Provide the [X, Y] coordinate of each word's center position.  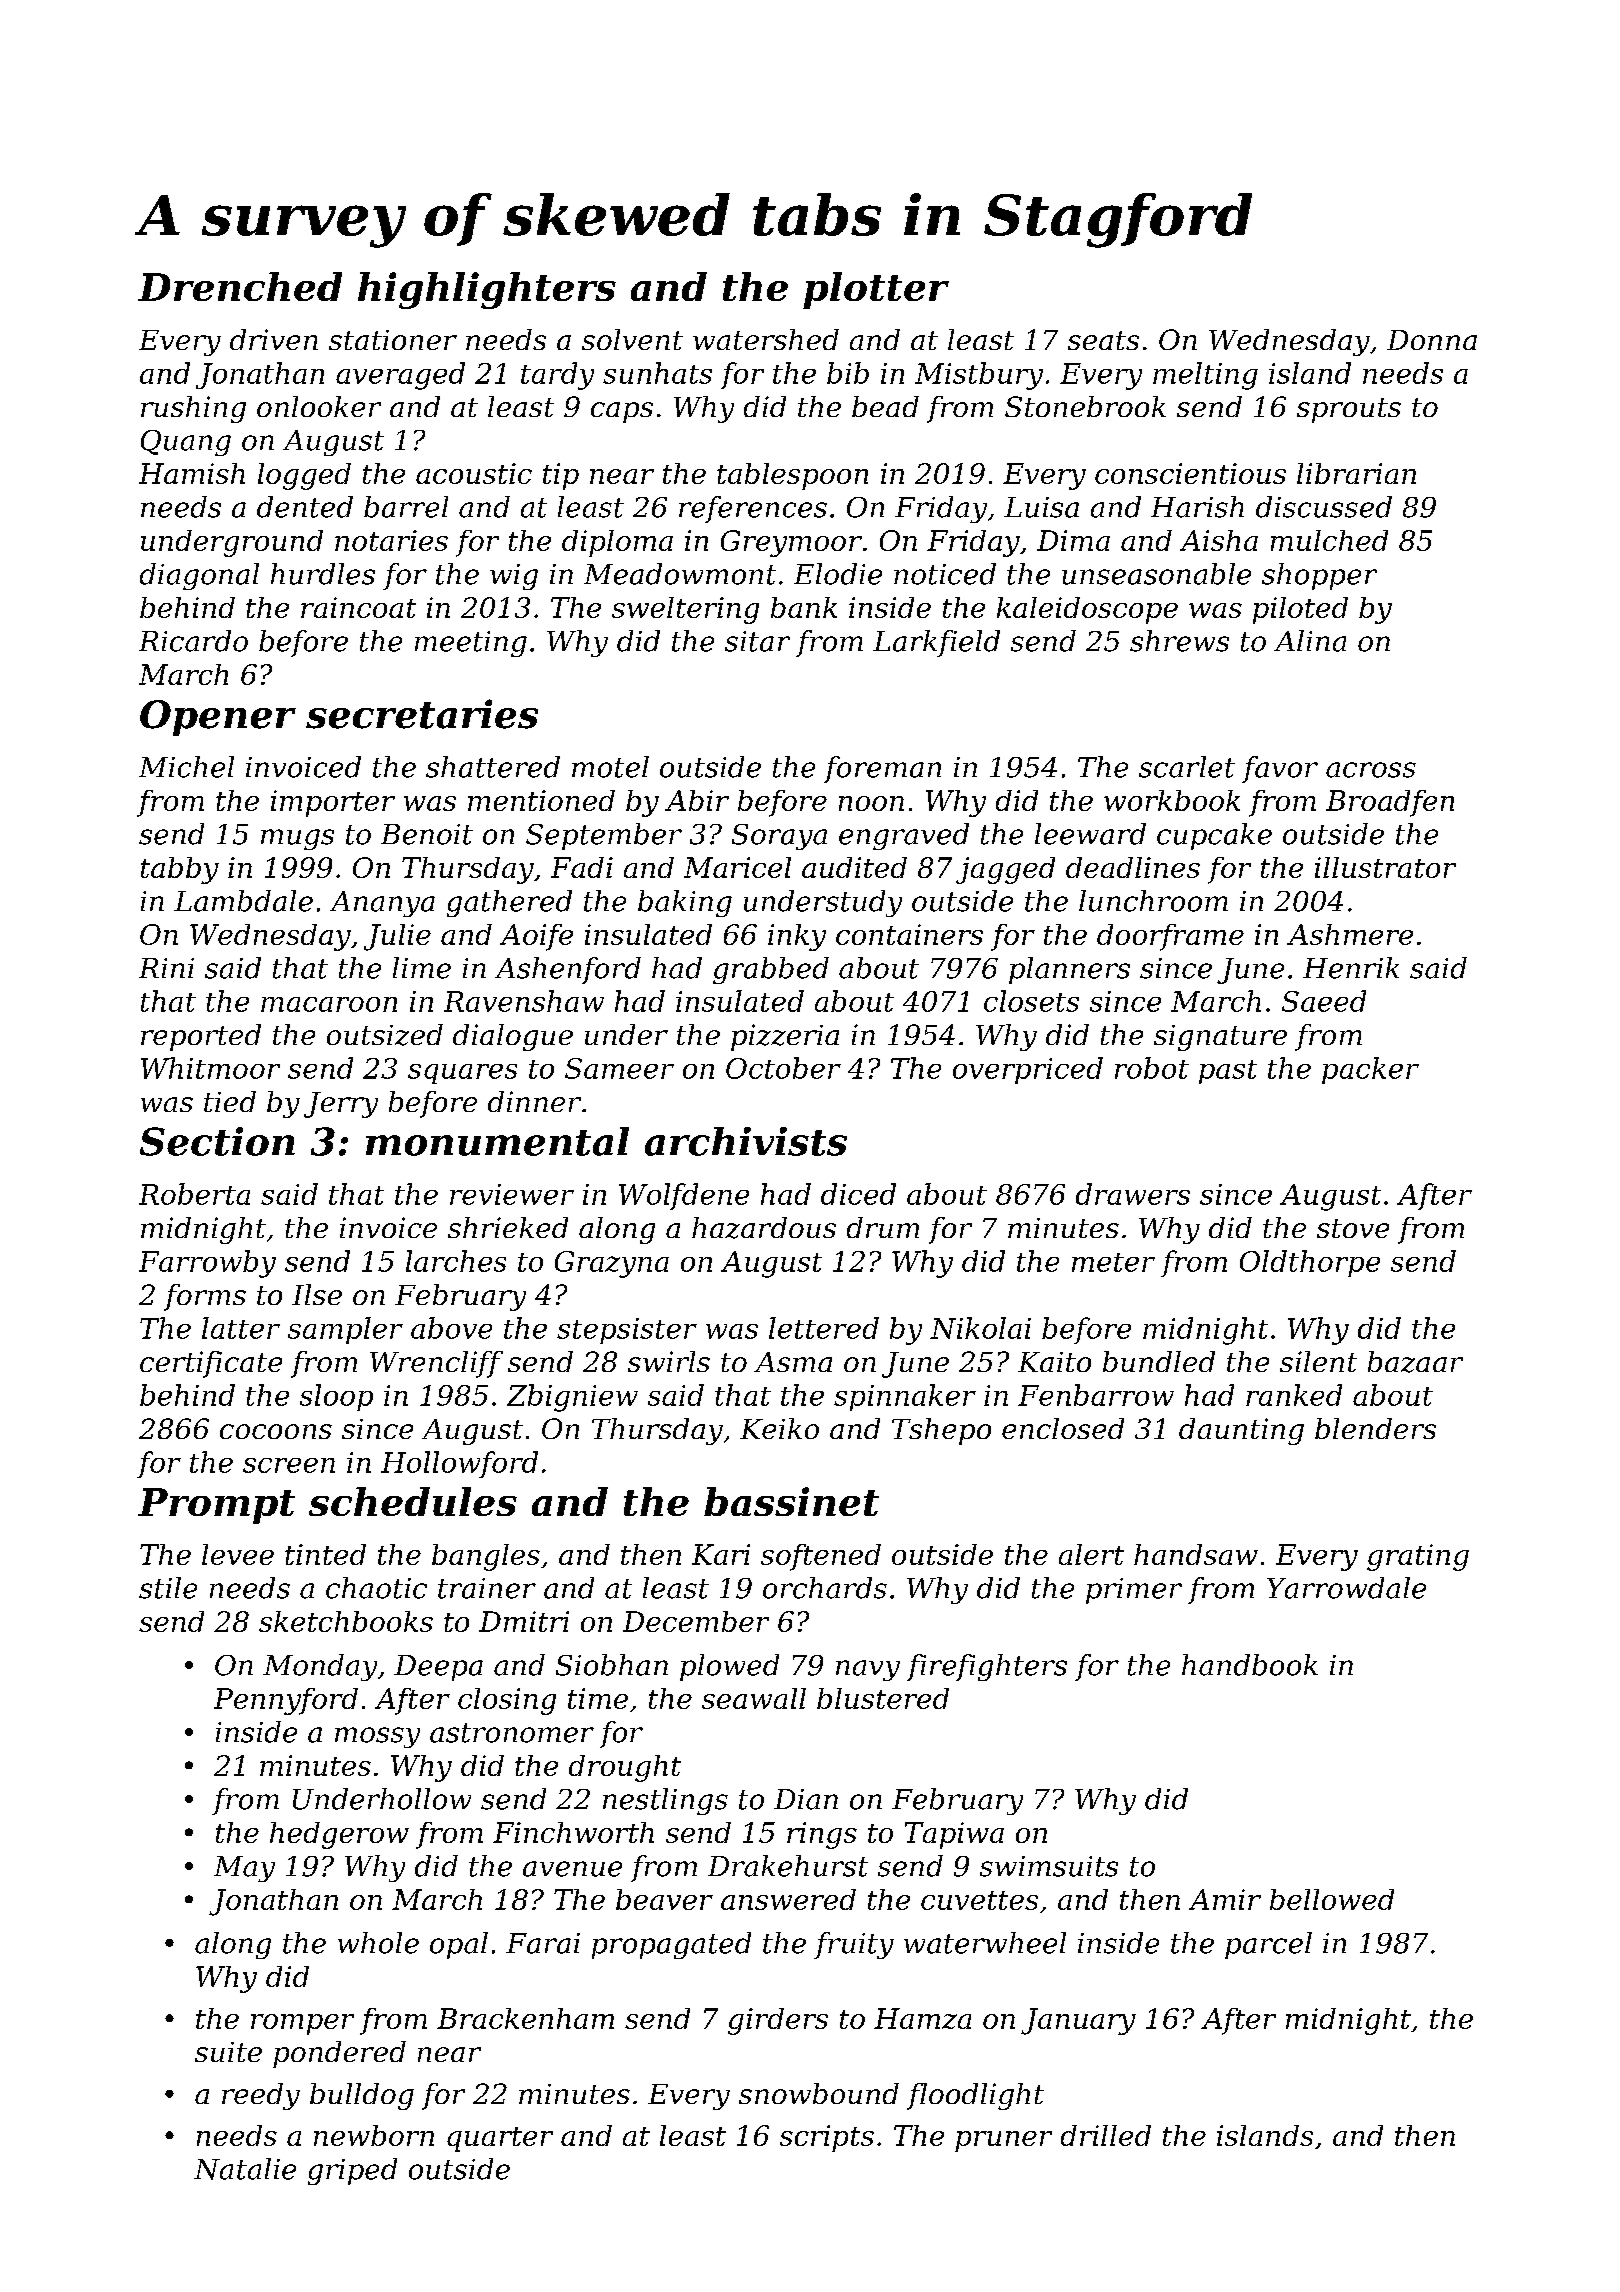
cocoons [276, 1431]
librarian [1356, 473]
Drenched [240, 286]
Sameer [619, 1068]
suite [228, 2052]
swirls [669, 1361]
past [1228, 1072]
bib [848, 373]
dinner [534, 1101]
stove [1353, 1228]
